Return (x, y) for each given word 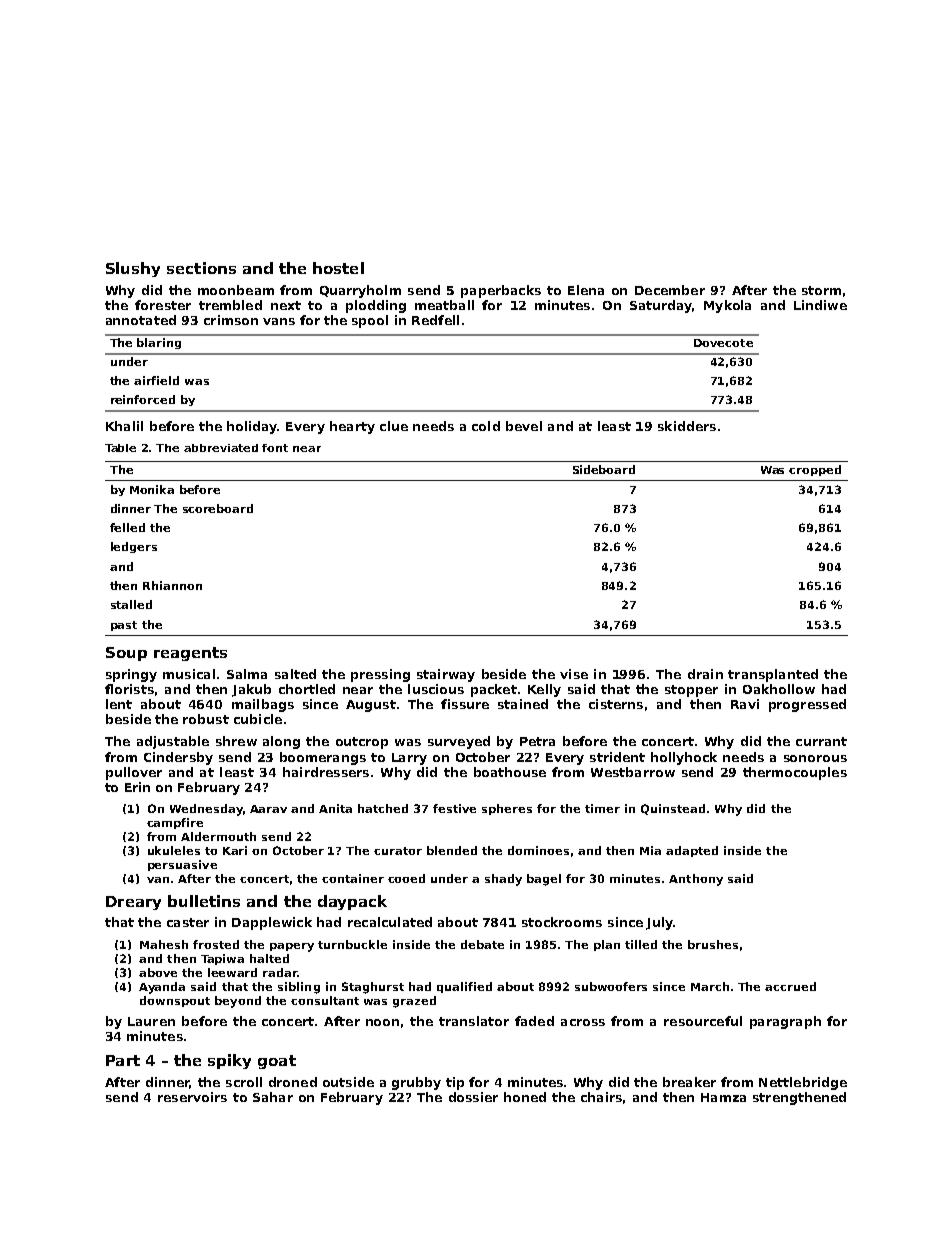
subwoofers (611, 986)
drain (705, 674)
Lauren (151, 1021)
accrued (790, 986)
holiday (252, 427)
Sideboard (604, 469)
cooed (406, 878)
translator (474, 1021)
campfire (175, 823)
